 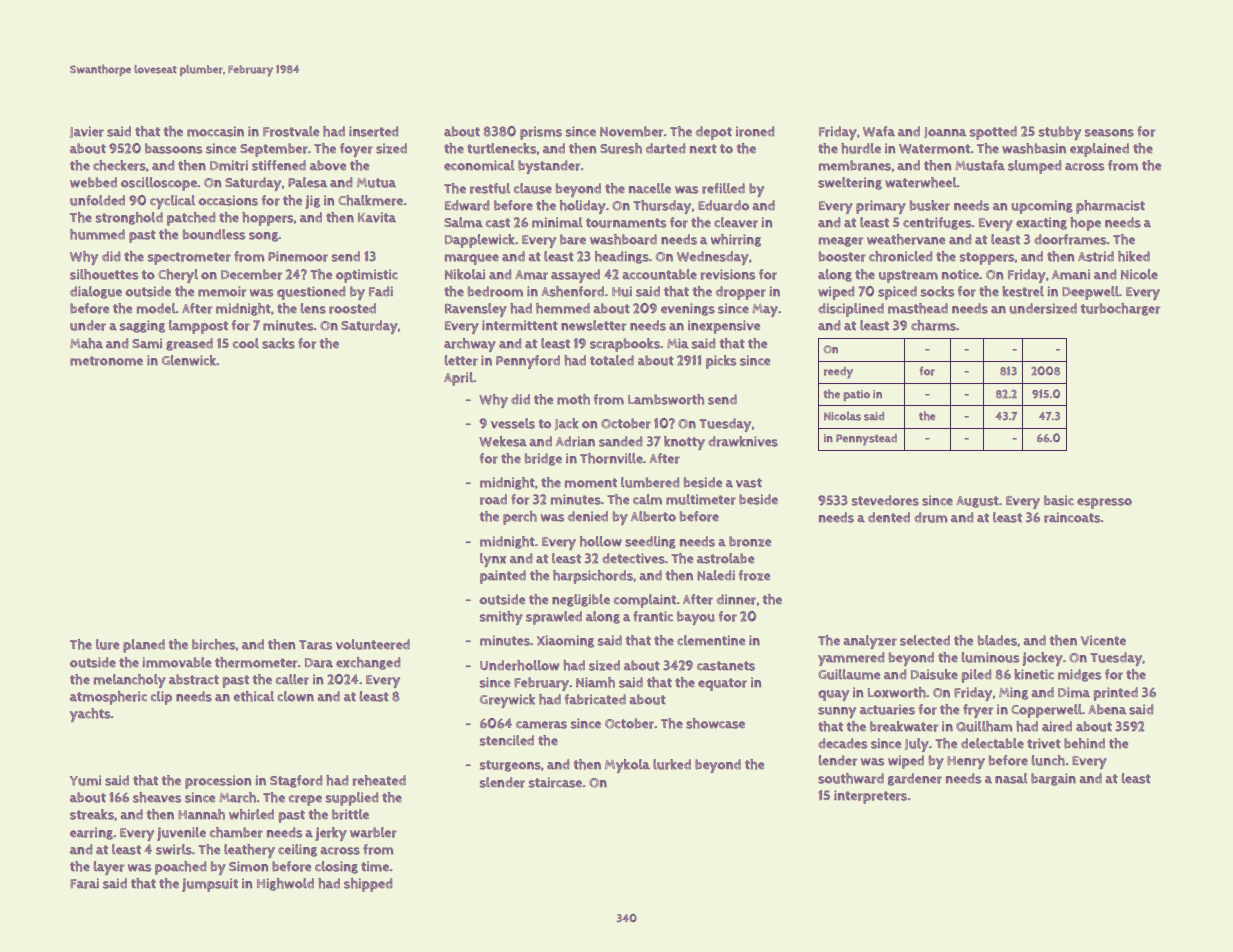 I want to click on sanded, so click(x=620, y=441).
